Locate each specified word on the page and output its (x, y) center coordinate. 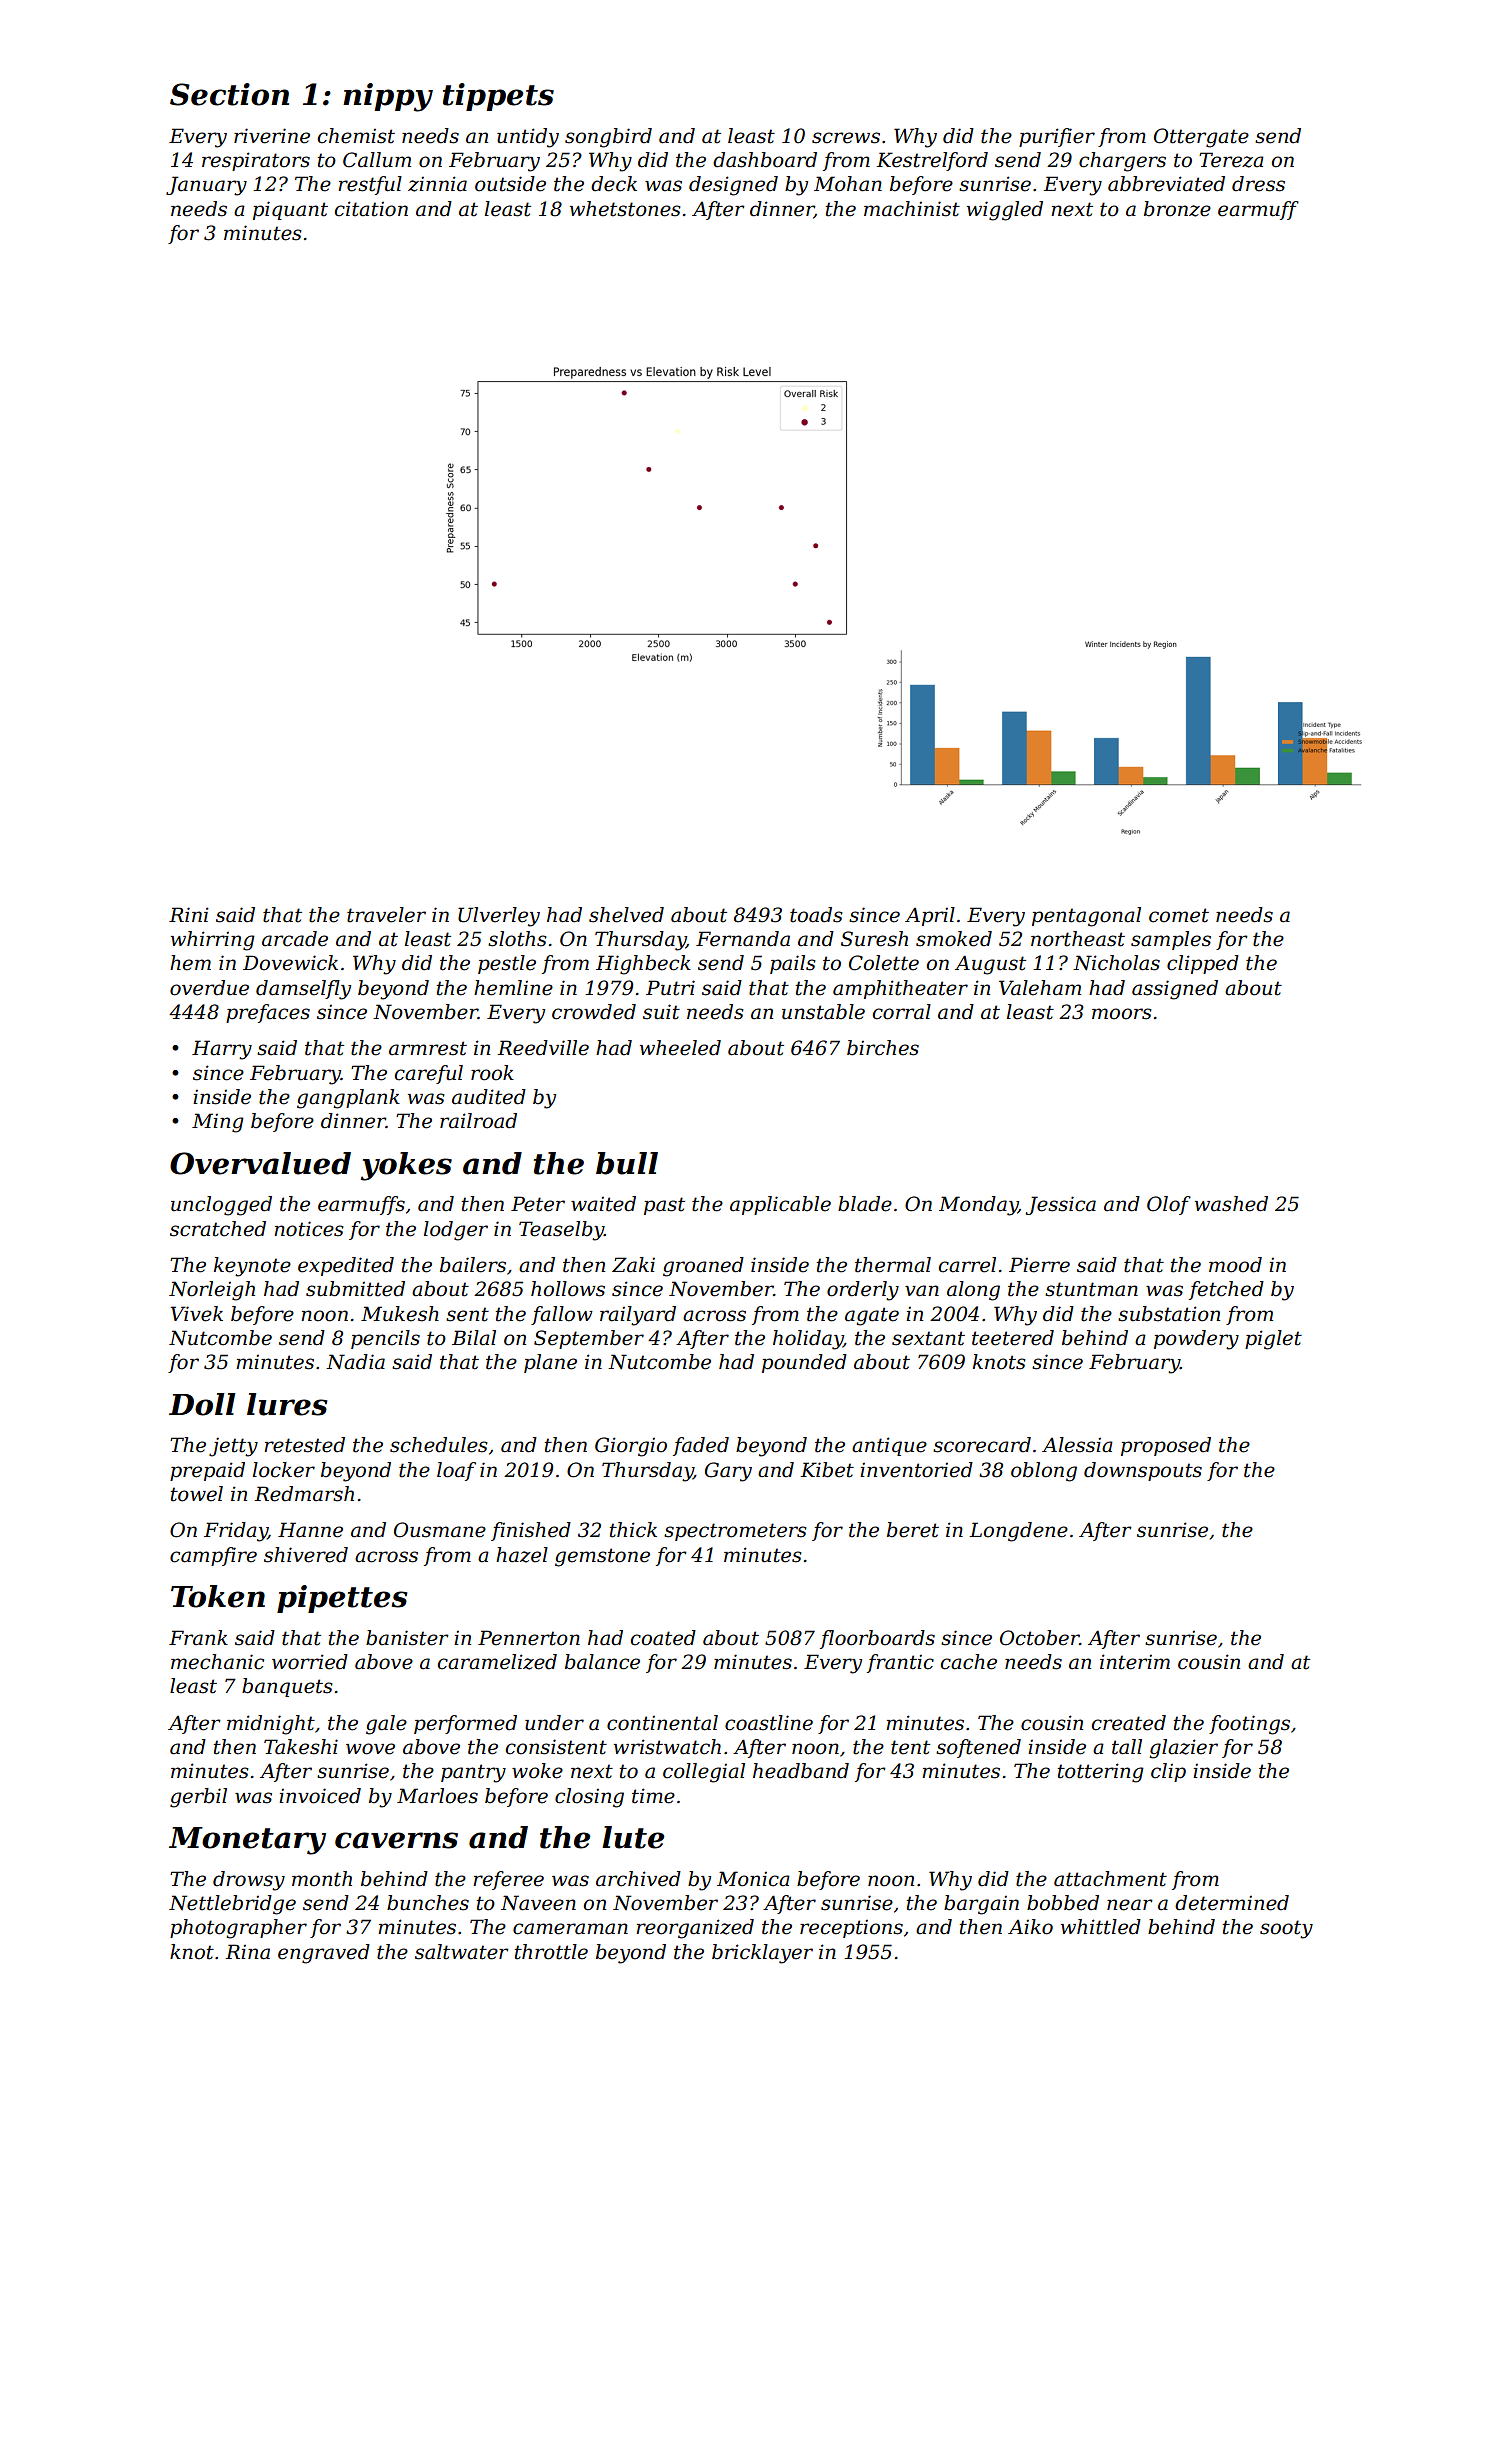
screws (846, 138)
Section (229, 94)
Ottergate (1201, 138)
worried (310, 1662)
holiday (808, 1340)
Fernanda (743, 939)
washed (1231, 1204)
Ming (218, 1123)
